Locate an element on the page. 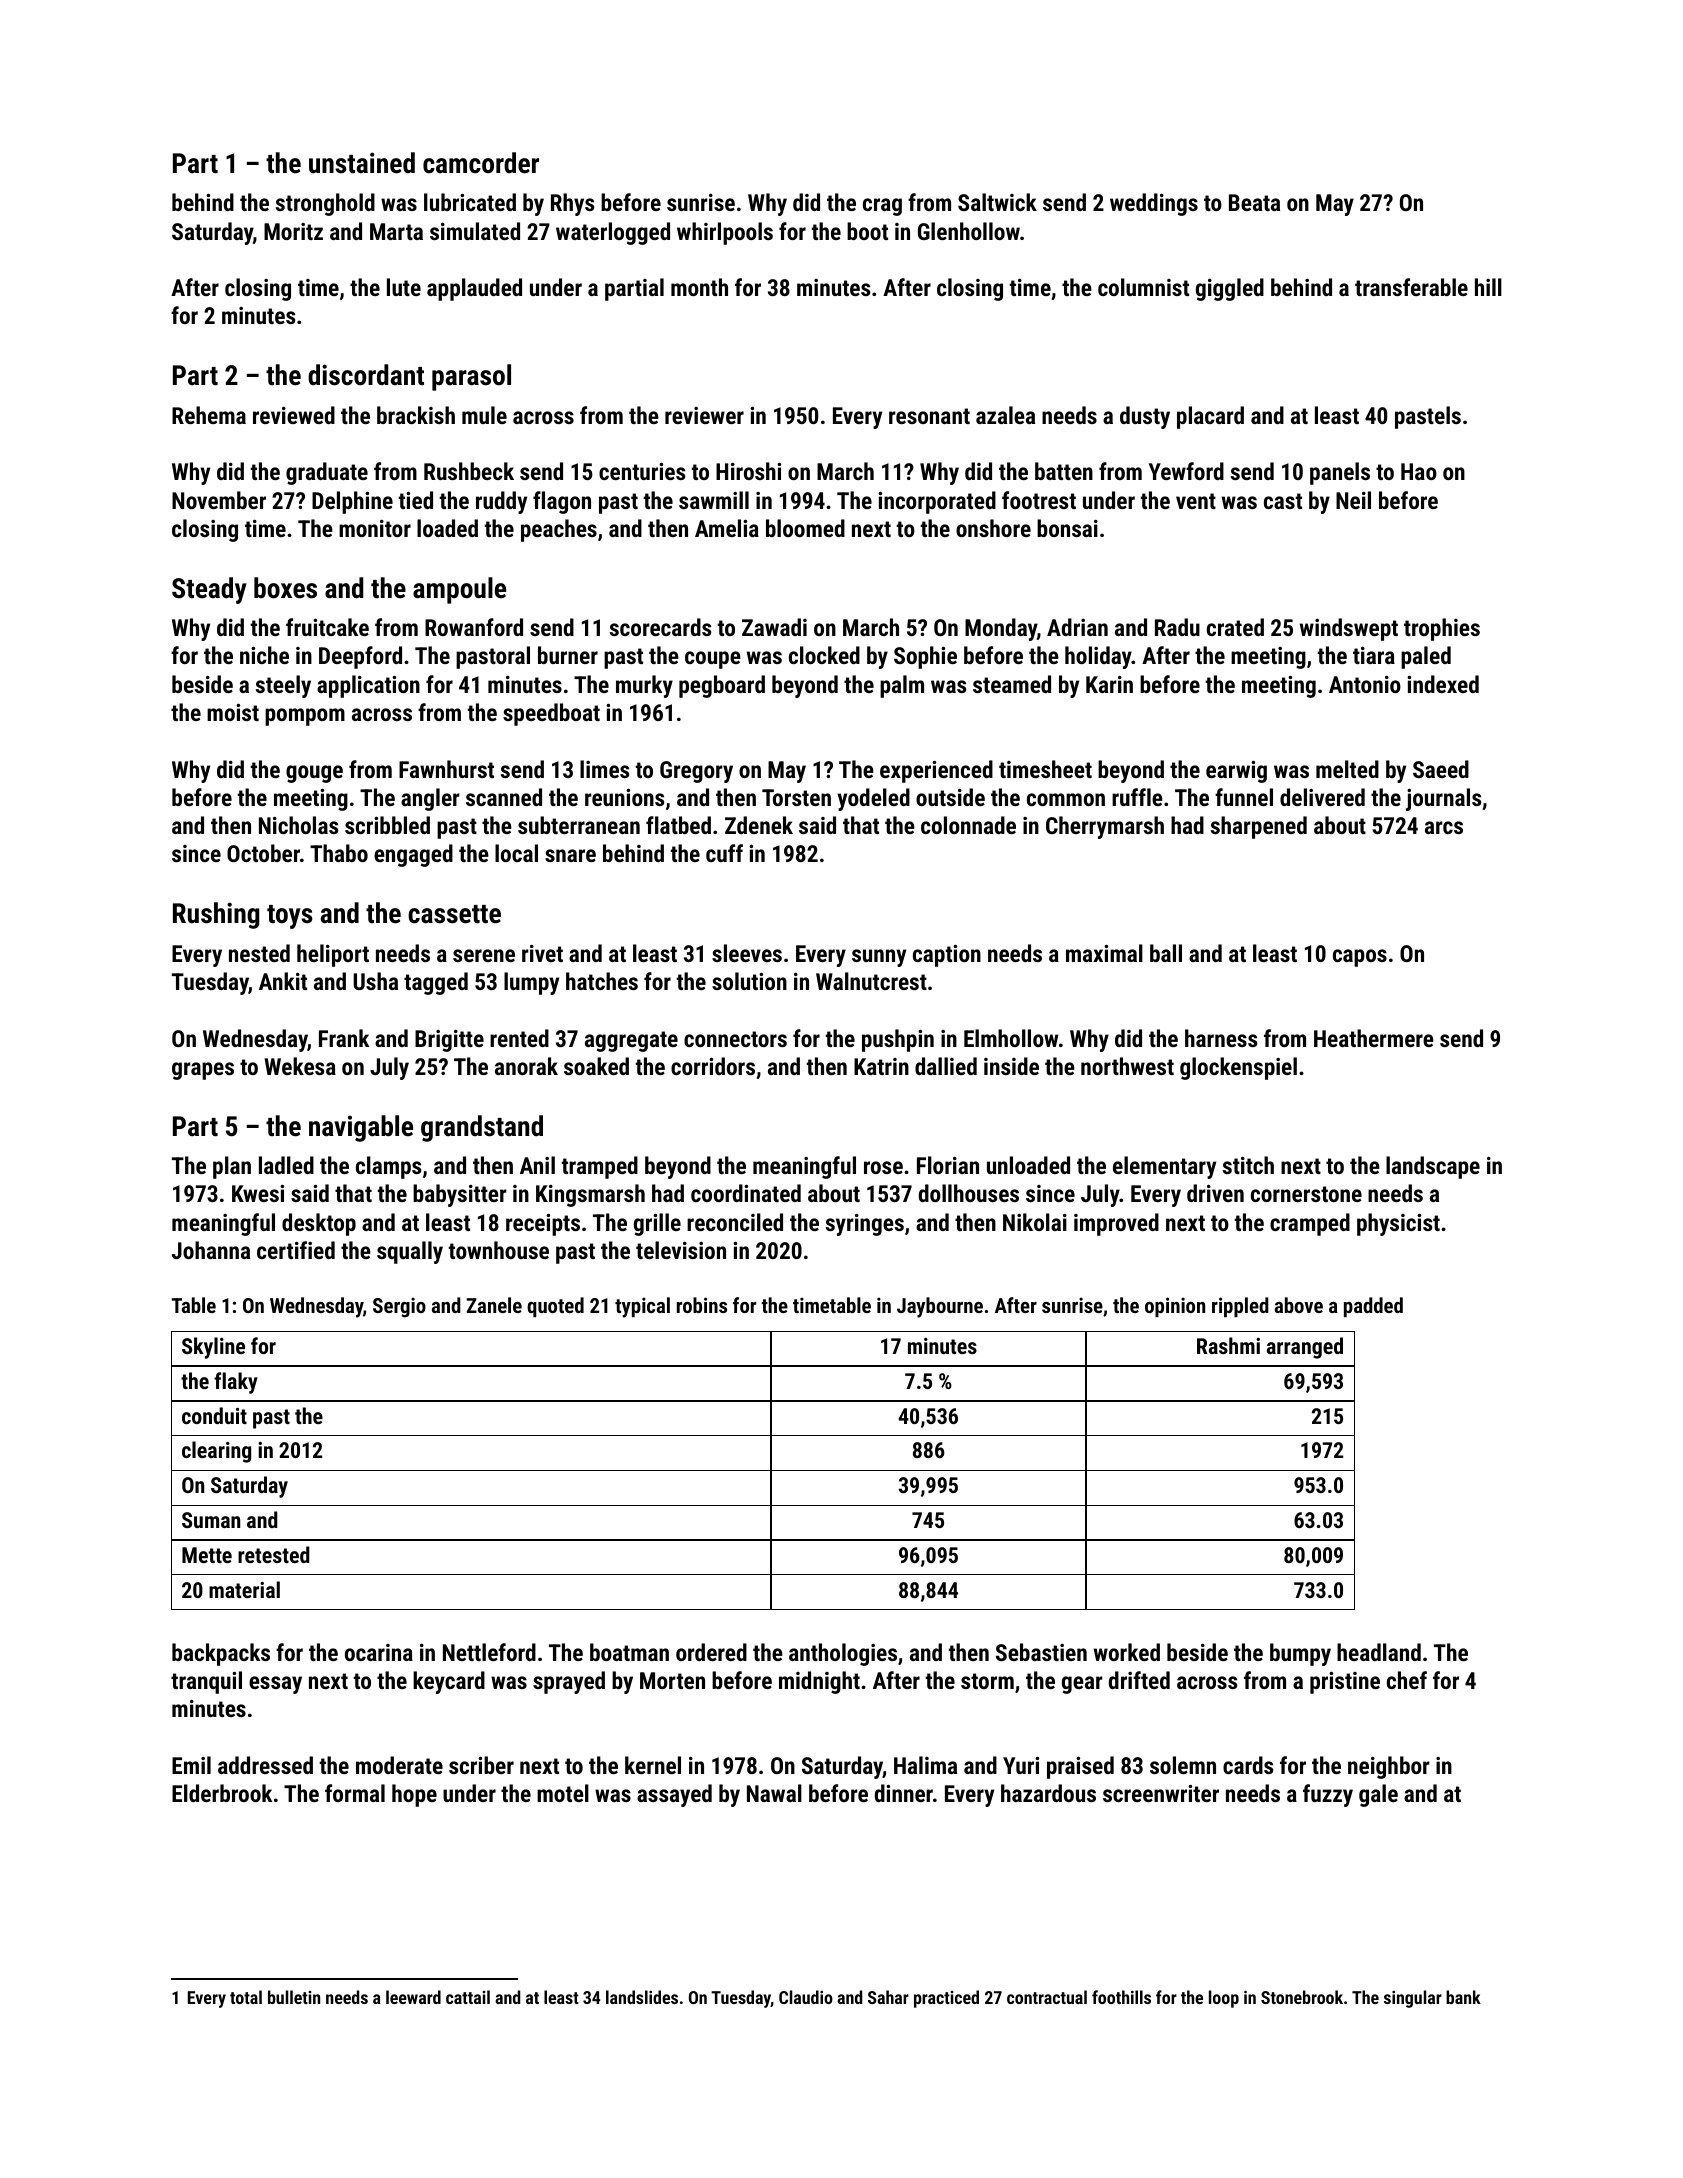 The width and height of the image is (1683, 2178). Rhys is located at coordinates (573, 204).
